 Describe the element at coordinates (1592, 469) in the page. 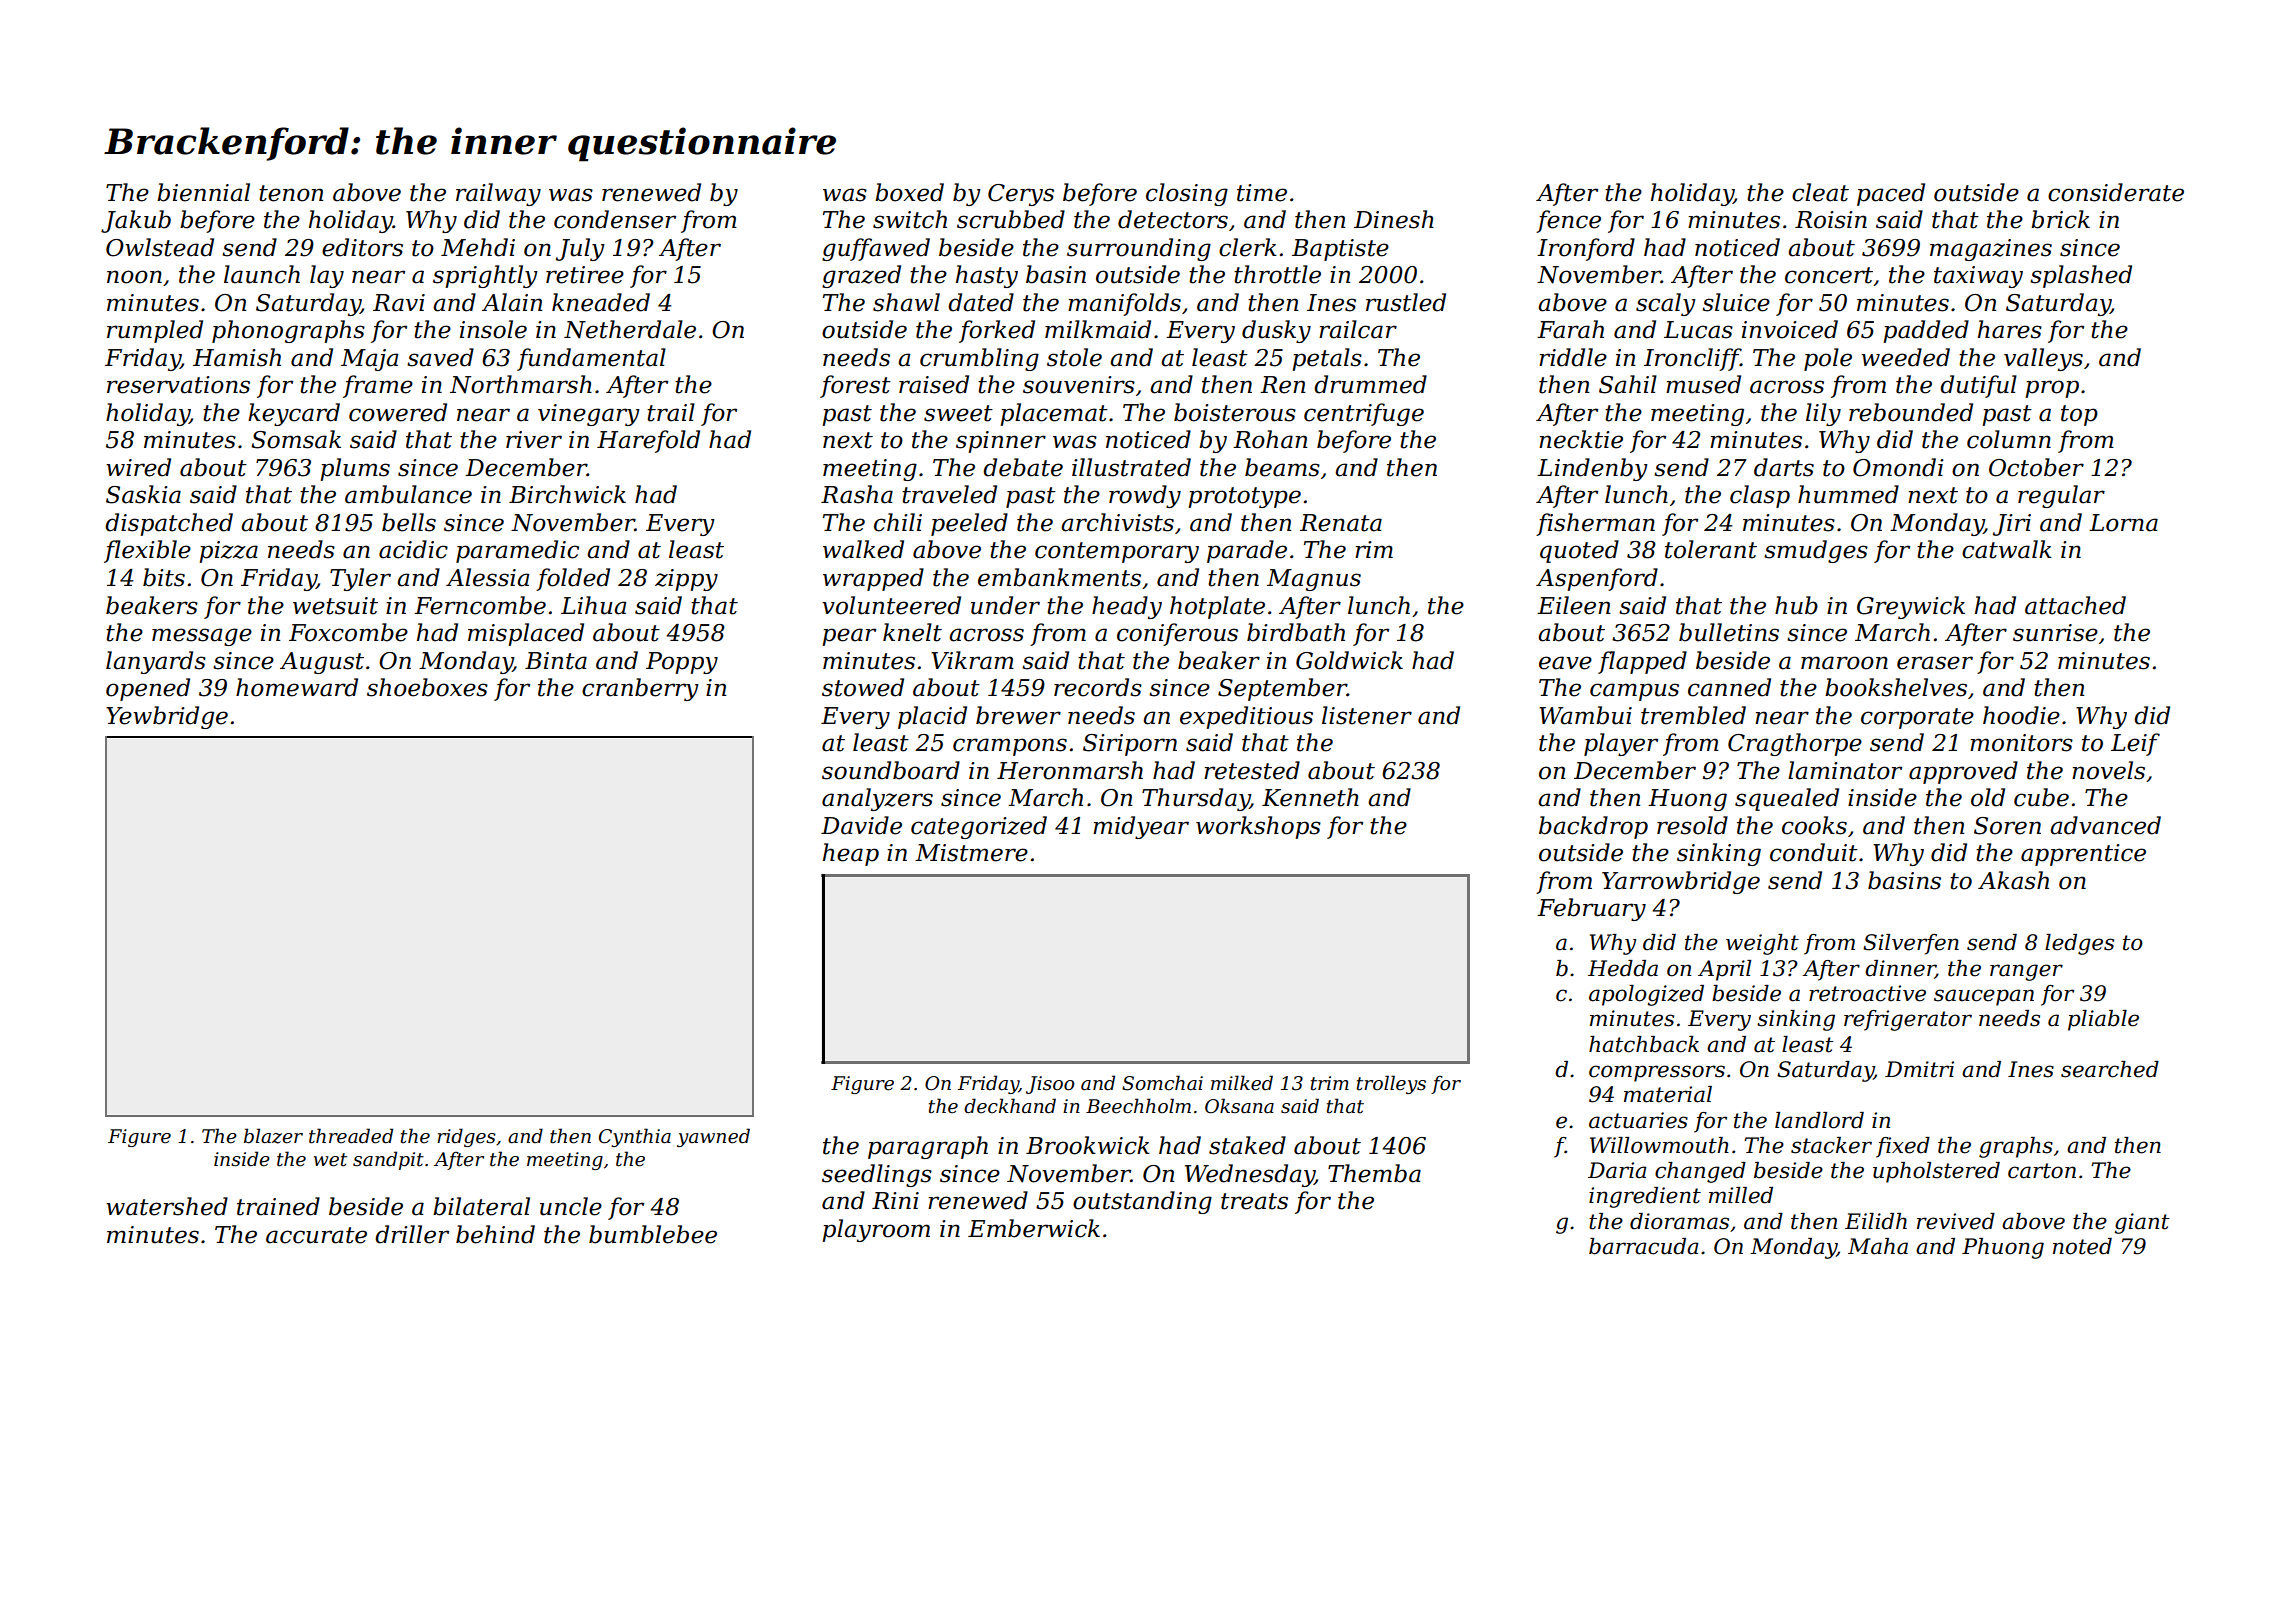

I see `Lindenby` at that location.
